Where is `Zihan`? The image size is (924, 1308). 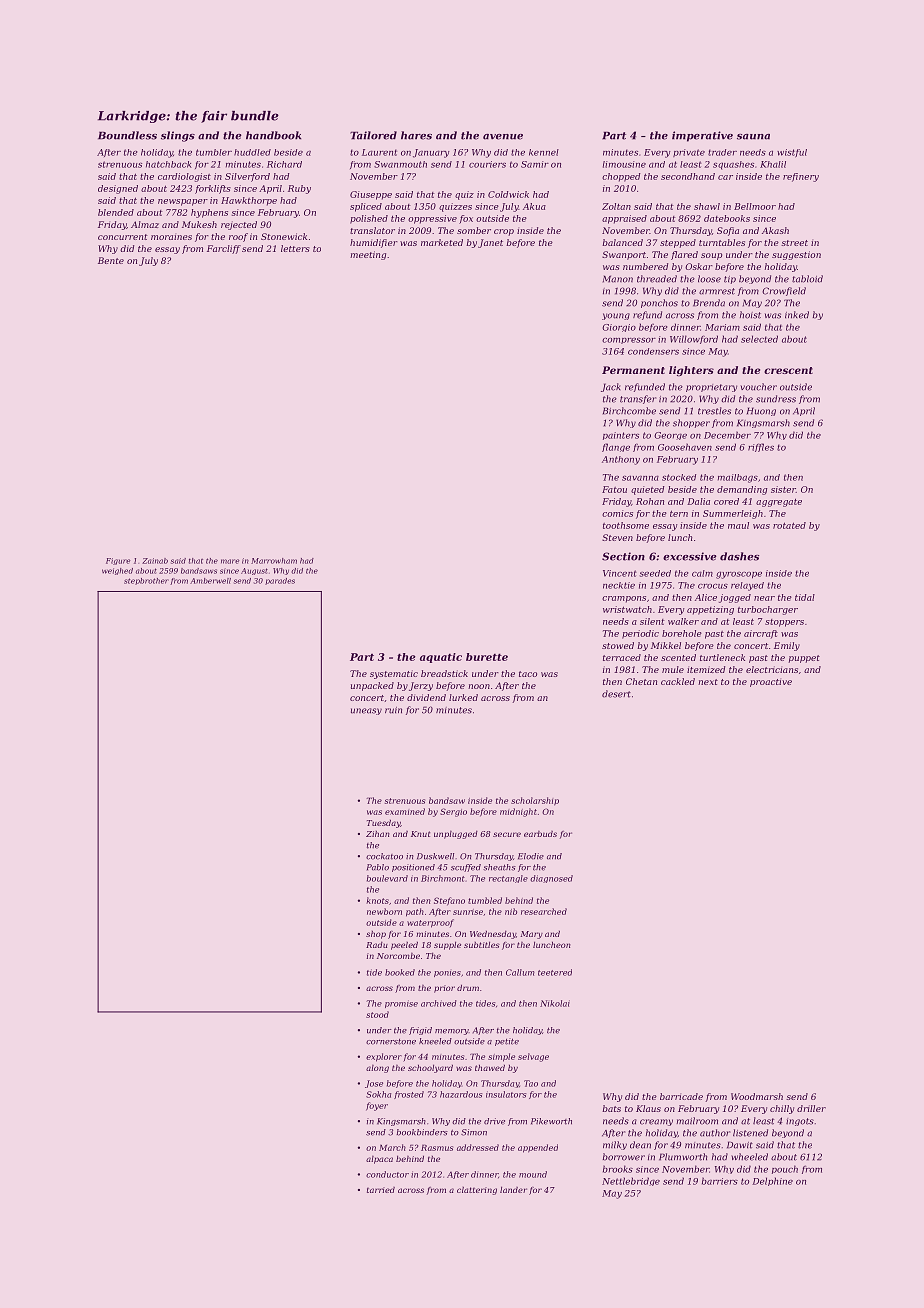 Zihan is located at coordinates (378, 834).
